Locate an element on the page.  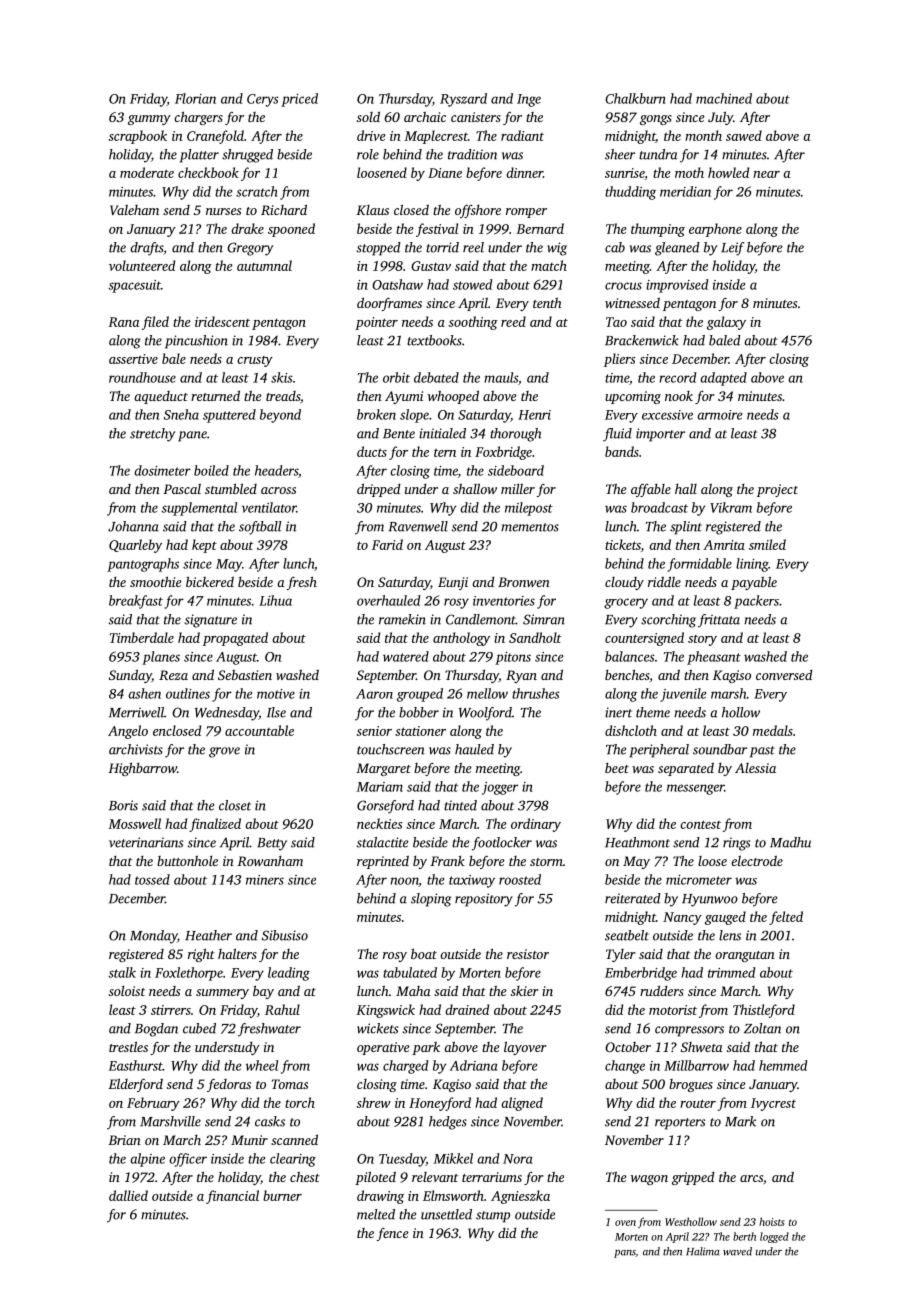
sold is located at coordinates (368, 116).
